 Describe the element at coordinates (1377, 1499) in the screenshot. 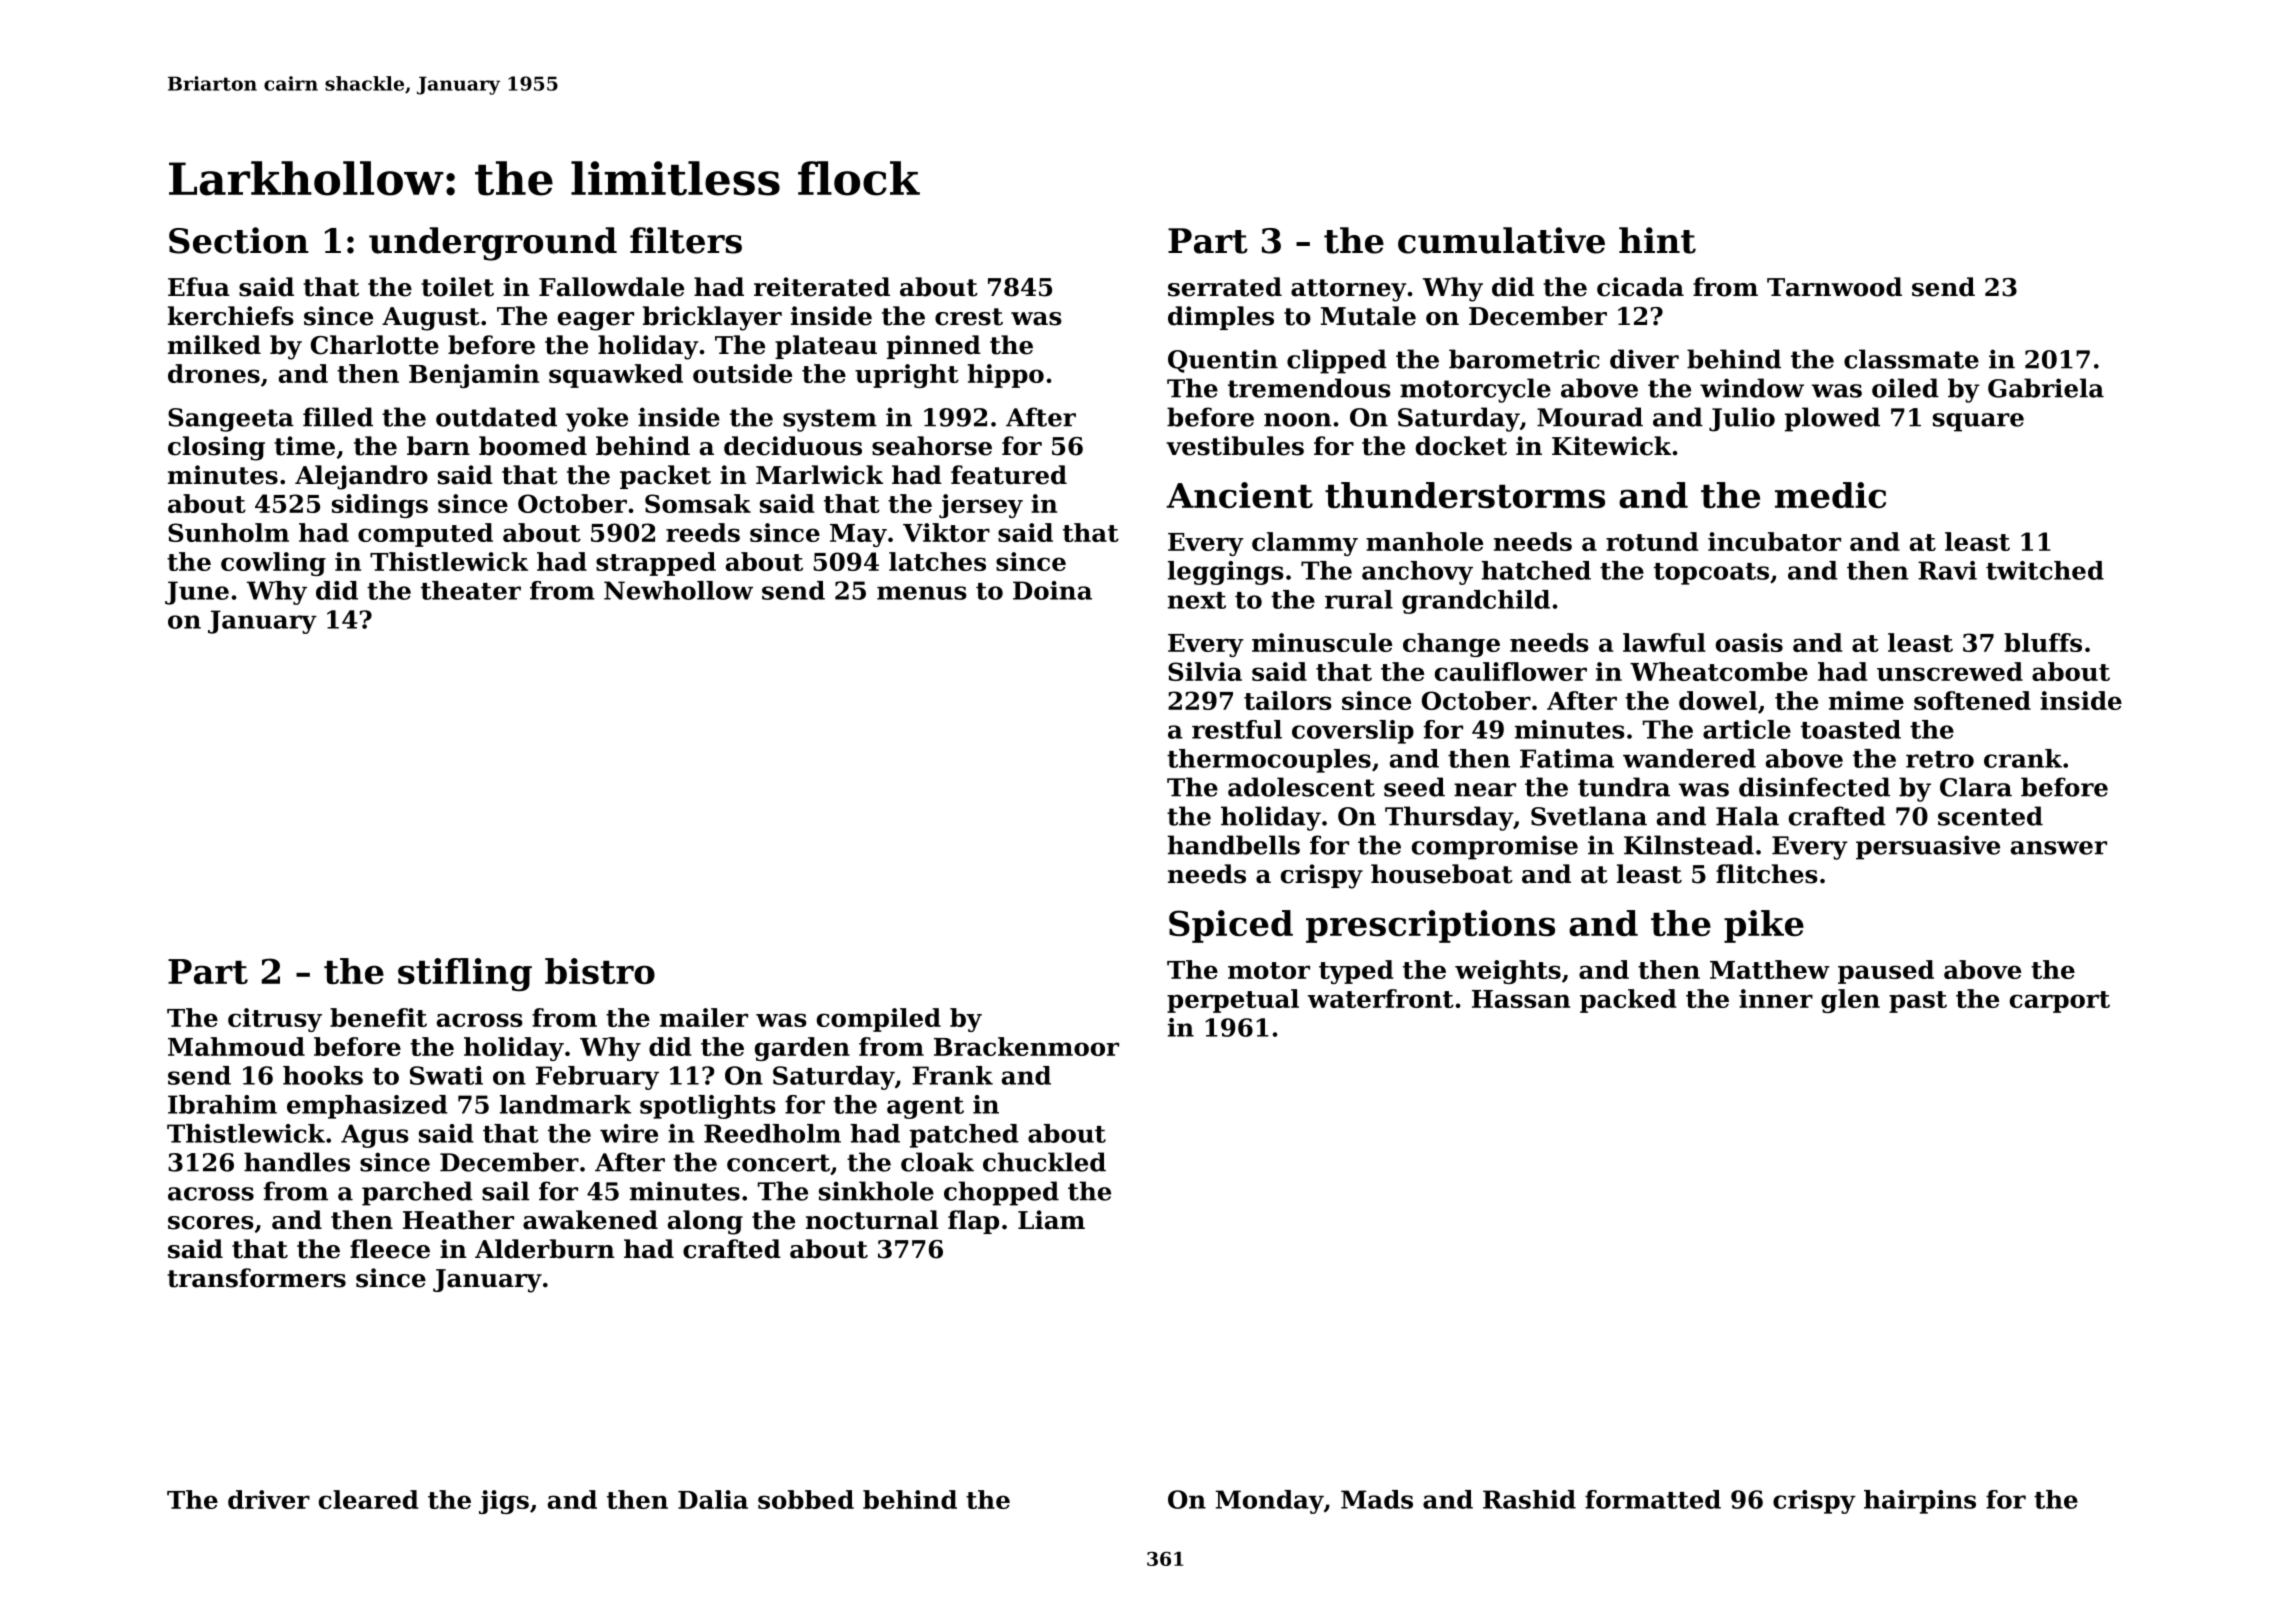

I see `Mads` at that location.
